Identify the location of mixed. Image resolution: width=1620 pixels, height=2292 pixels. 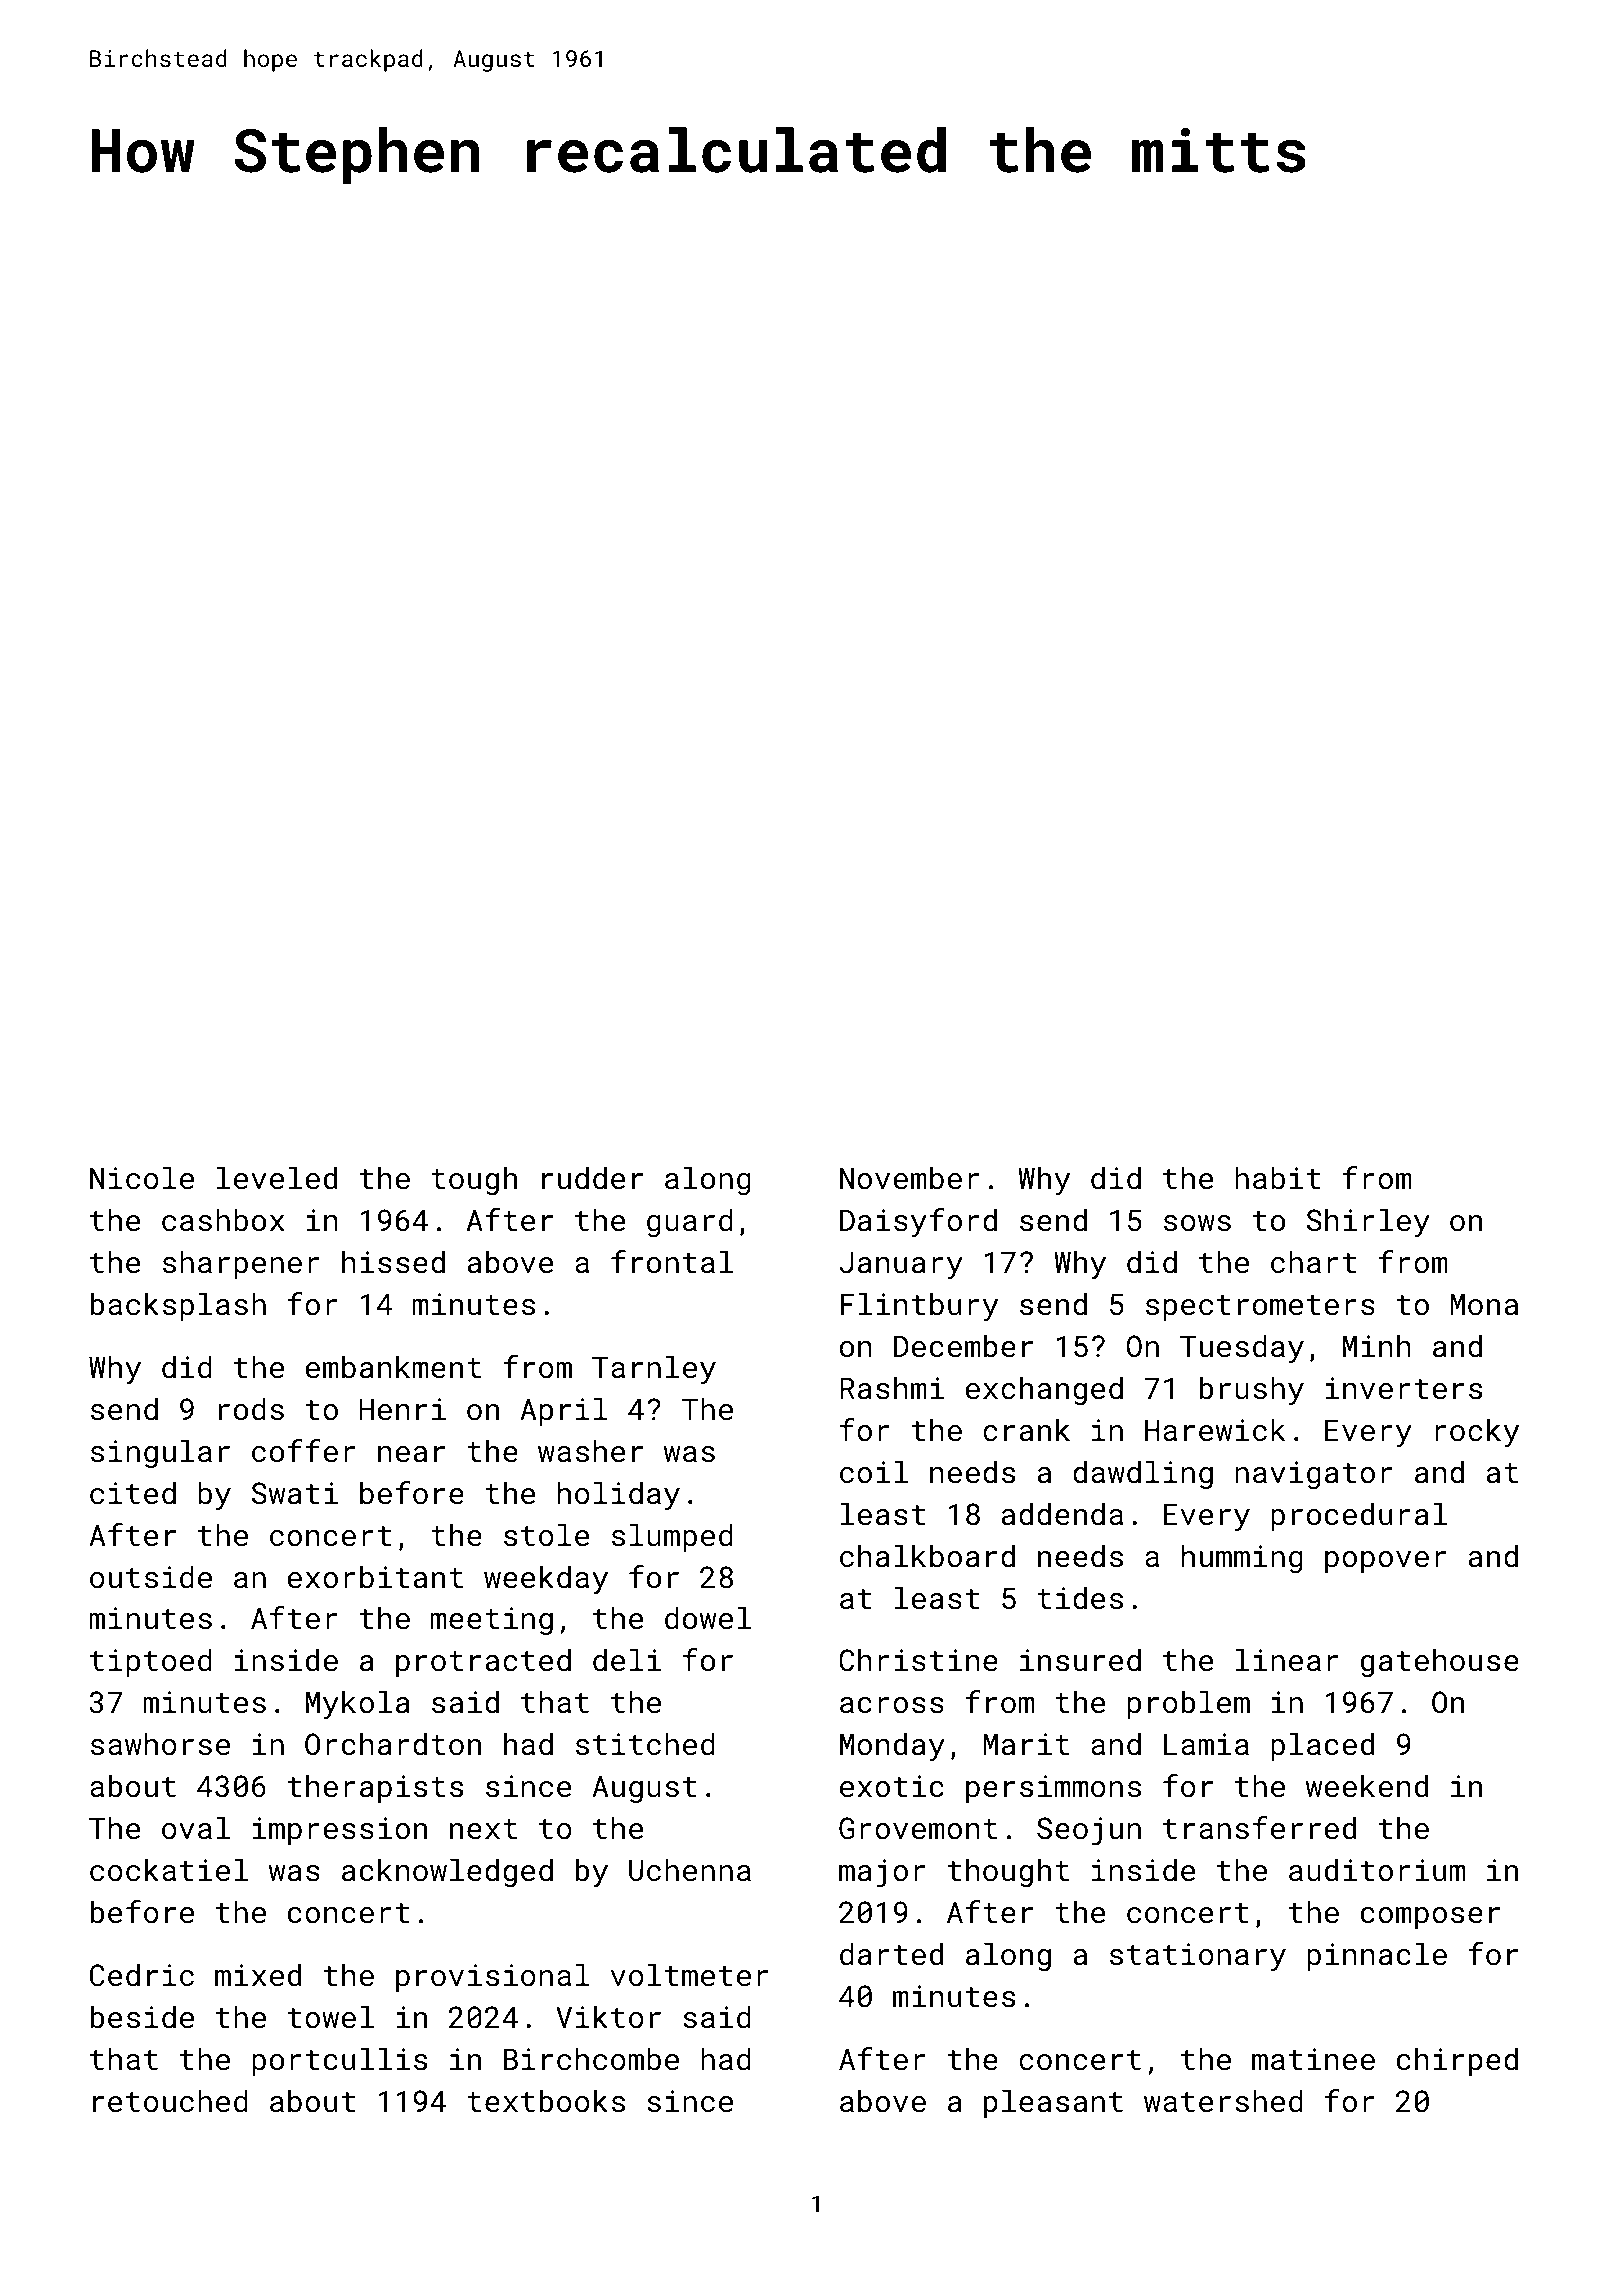
(258, 1975).
